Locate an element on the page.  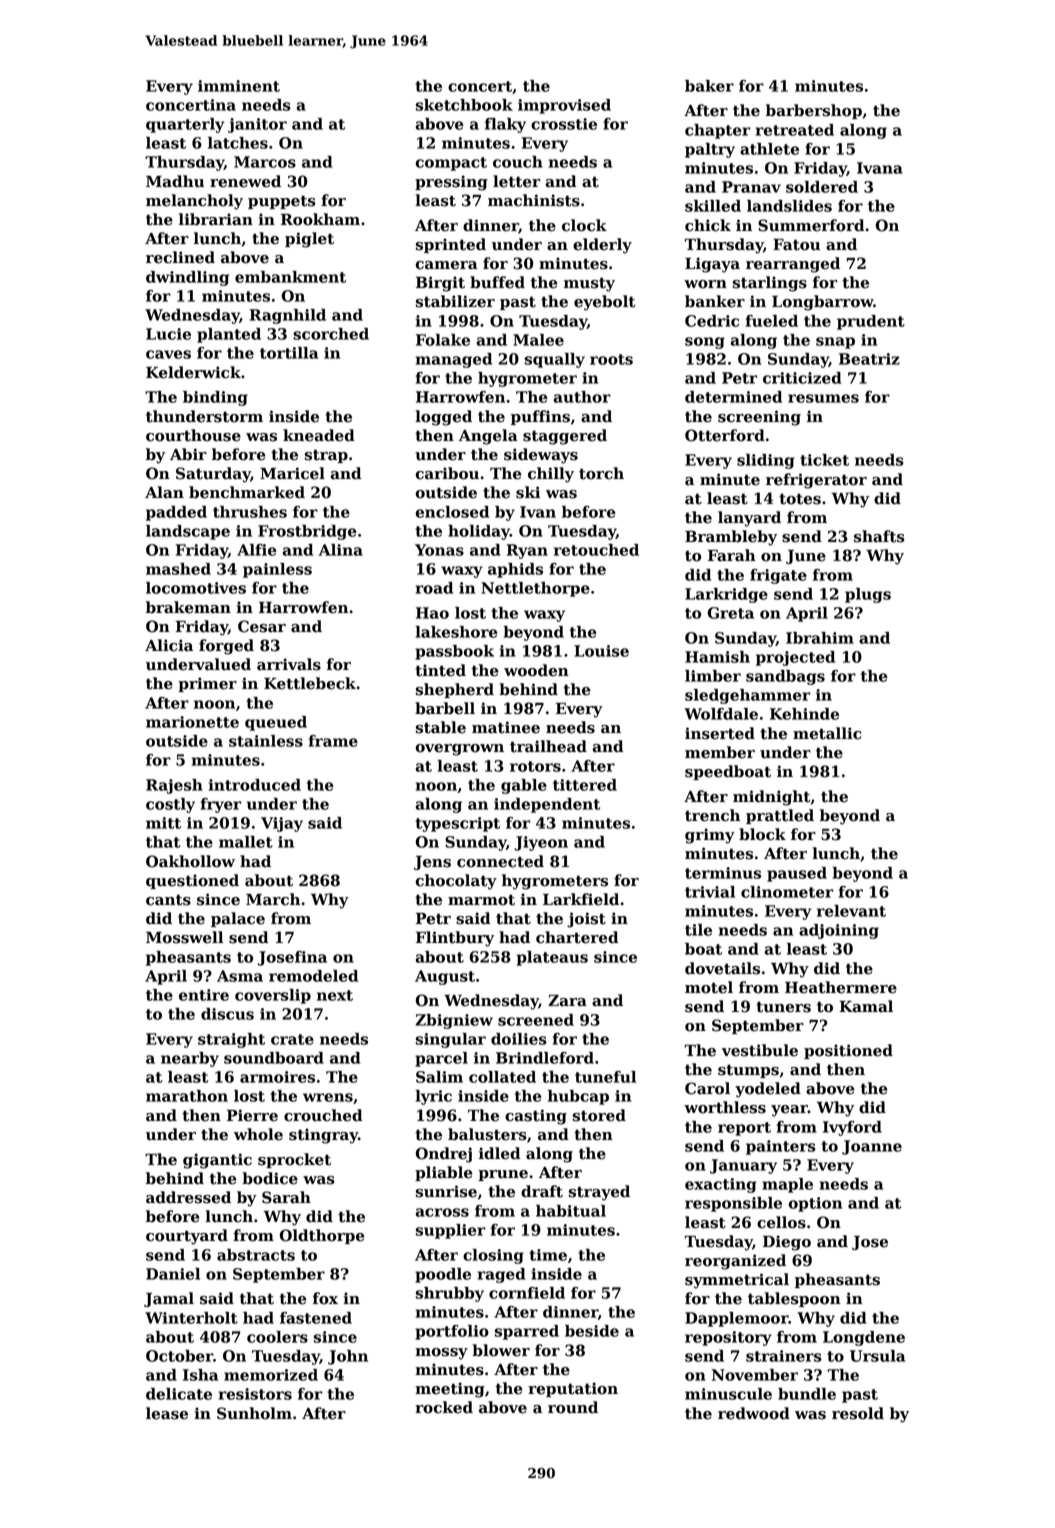
imminent is located at coordinates (239, 86).
